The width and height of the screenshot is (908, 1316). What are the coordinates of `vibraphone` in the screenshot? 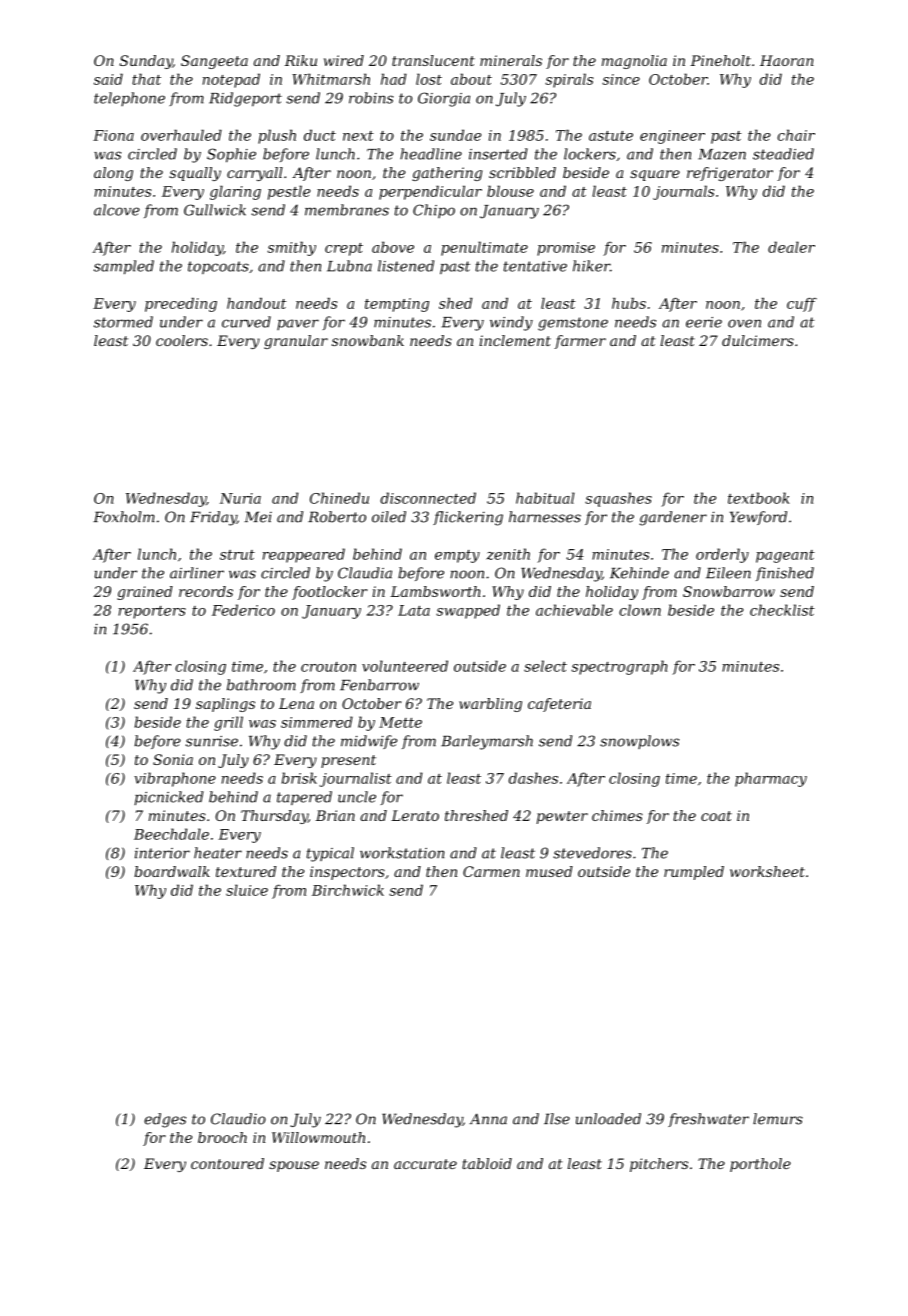 It's located at (175, 779).
